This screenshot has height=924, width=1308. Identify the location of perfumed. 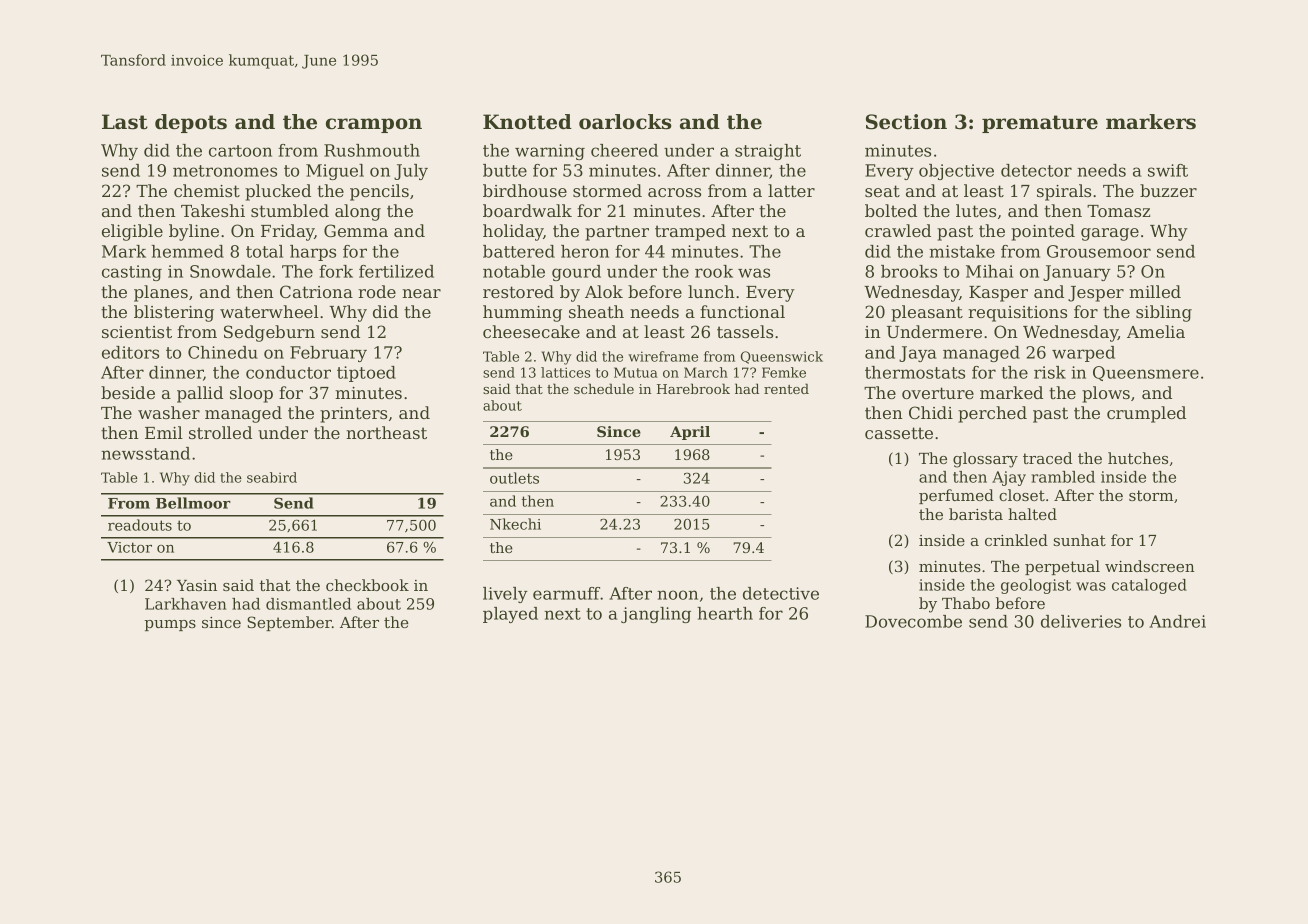
(956, 496).
